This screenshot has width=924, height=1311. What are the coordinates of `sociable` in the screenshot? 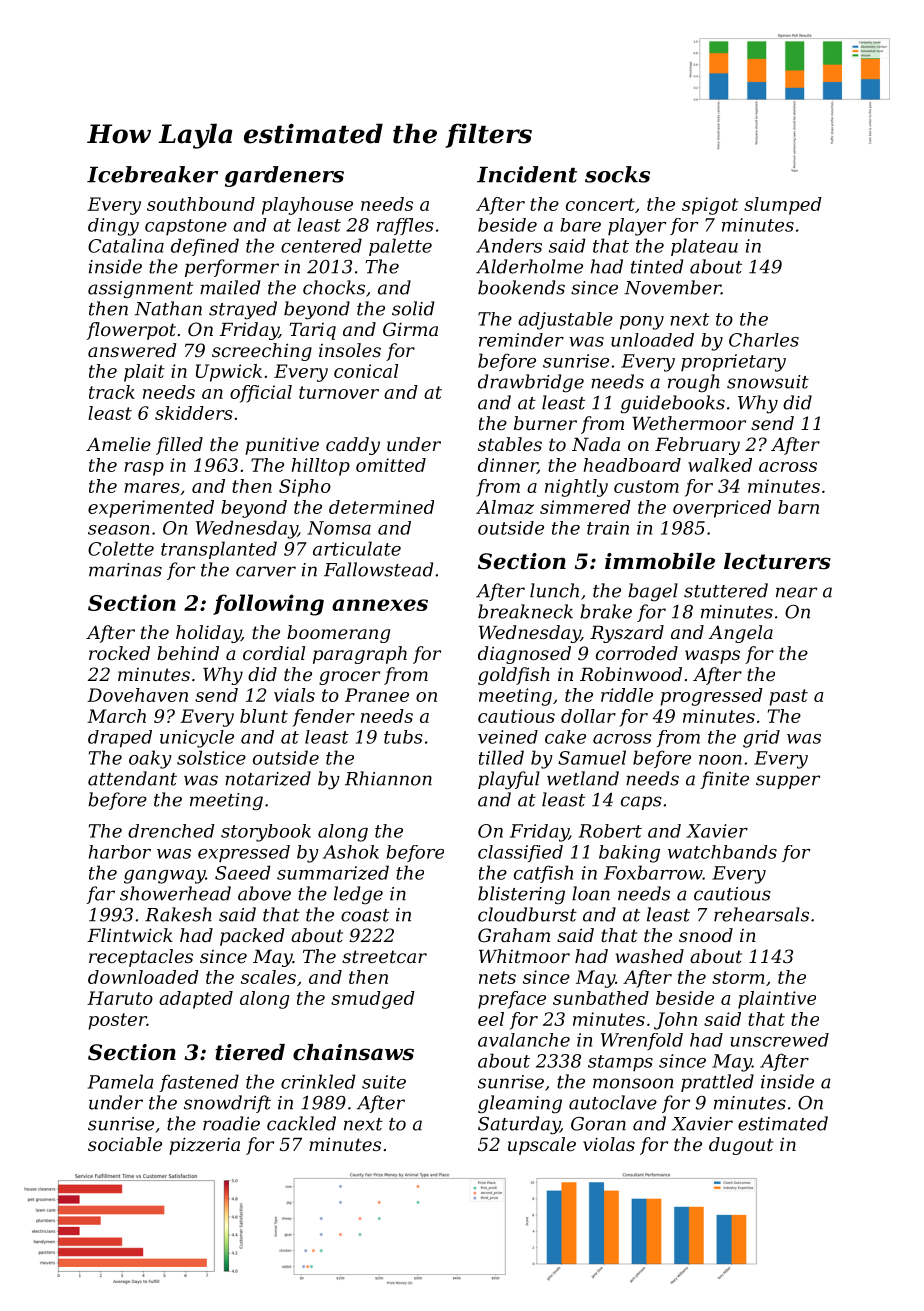 It's located at (125, 1144).
